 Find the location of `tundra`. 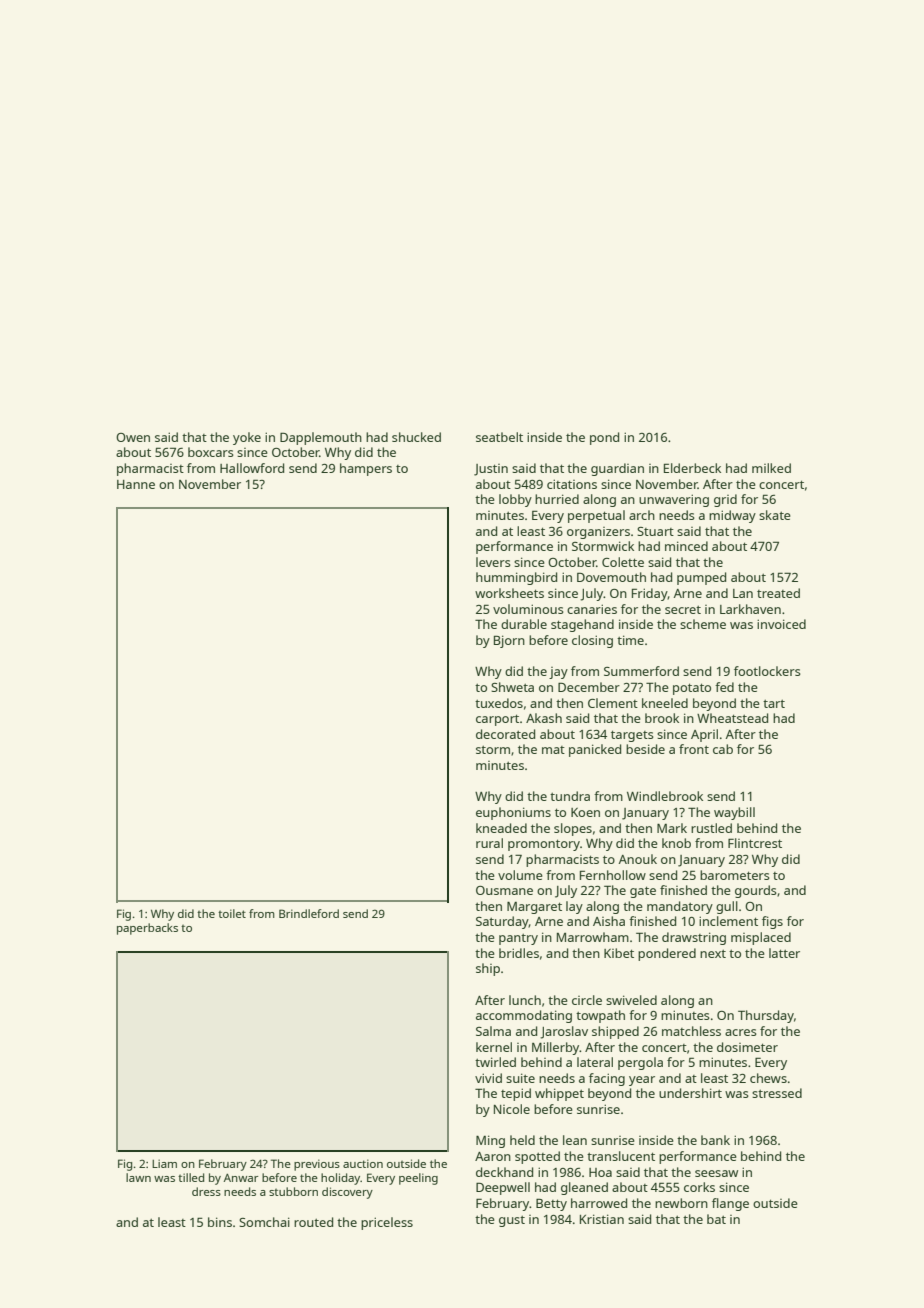

tundra is located at coordinates (570, 796).
